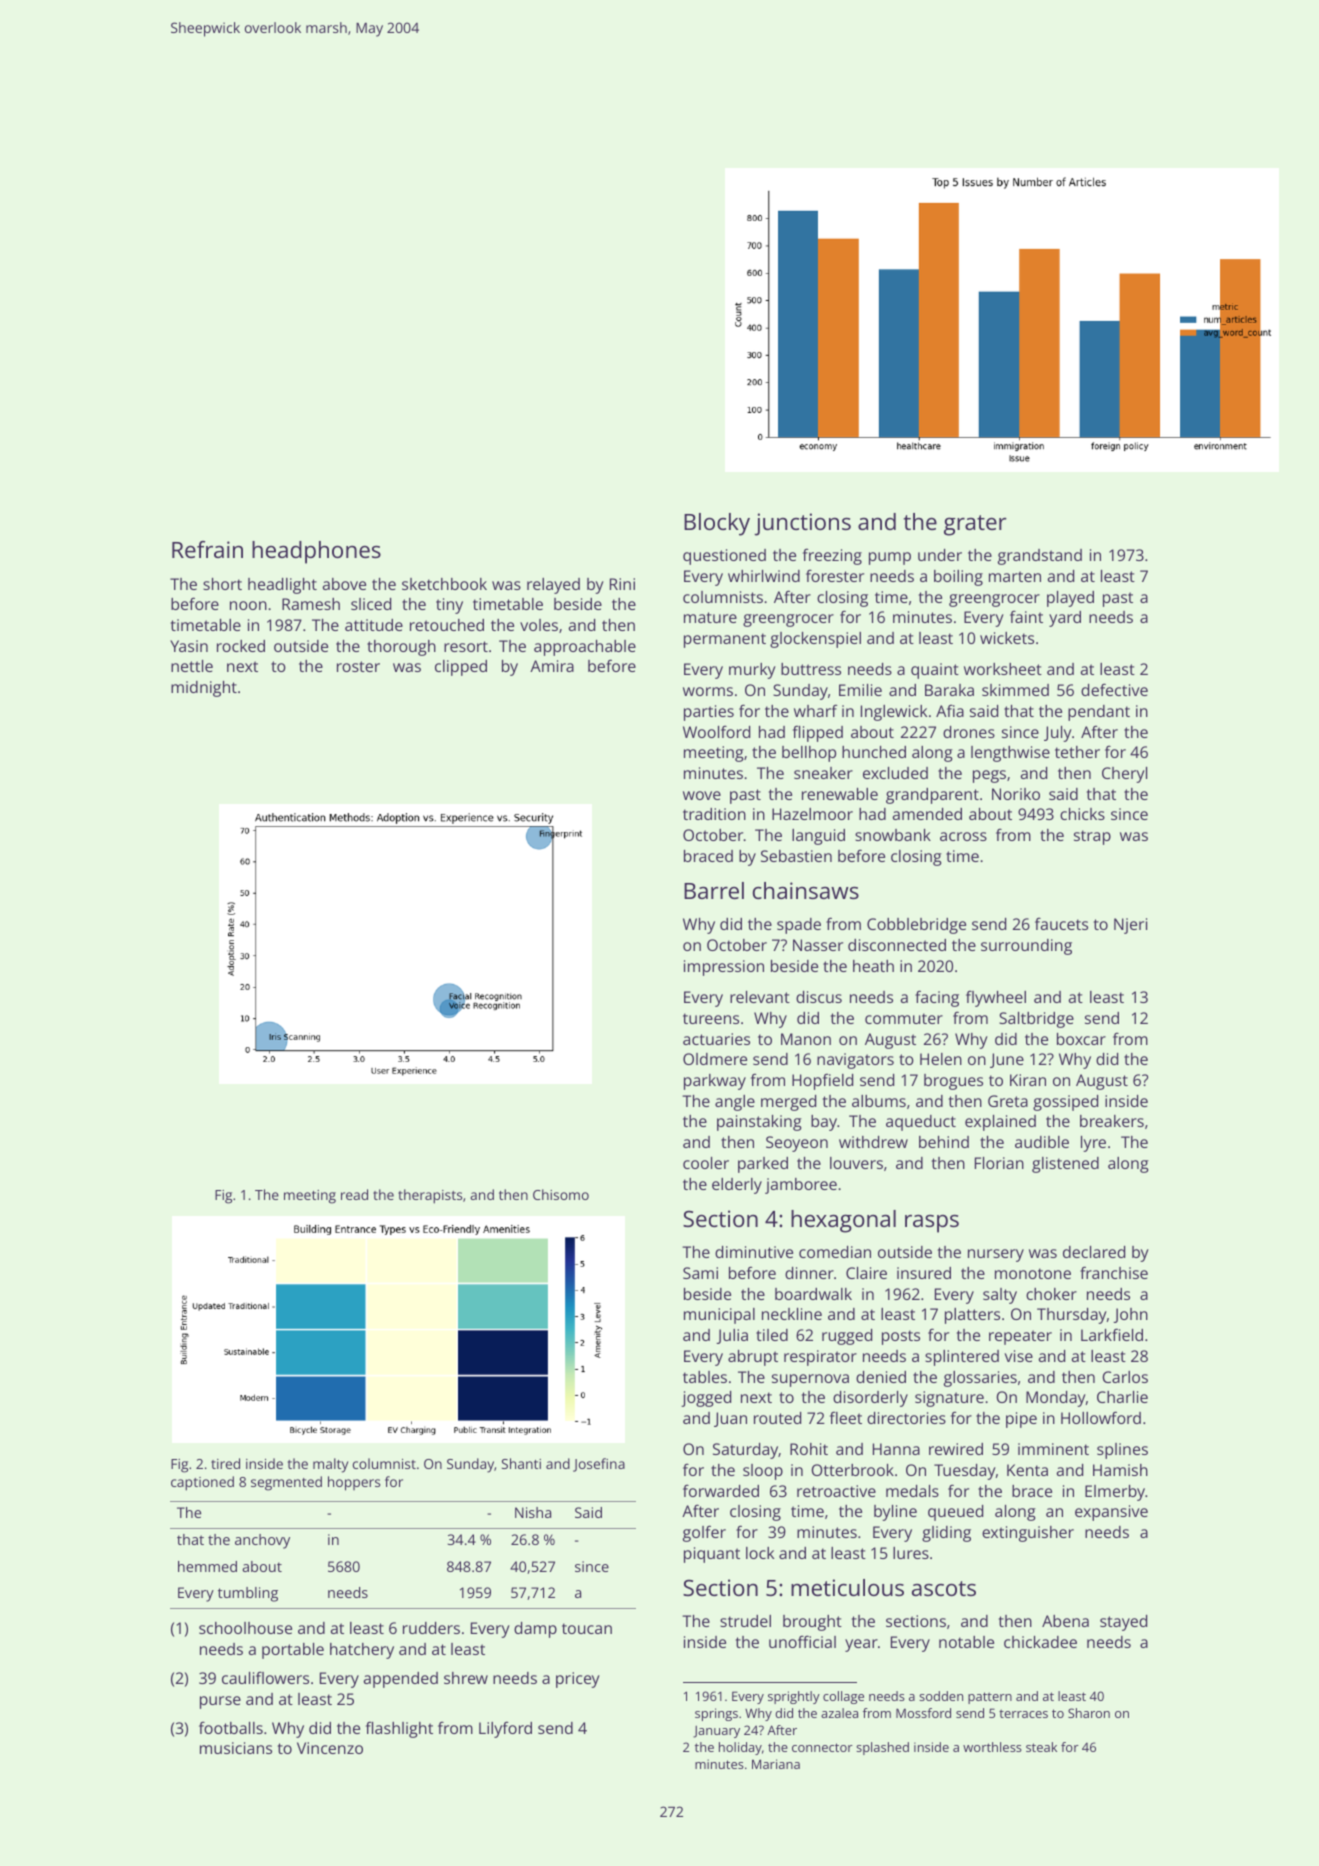  Describe the element at coordinates (724, 557) in the image. I see `questioned` at that location.
